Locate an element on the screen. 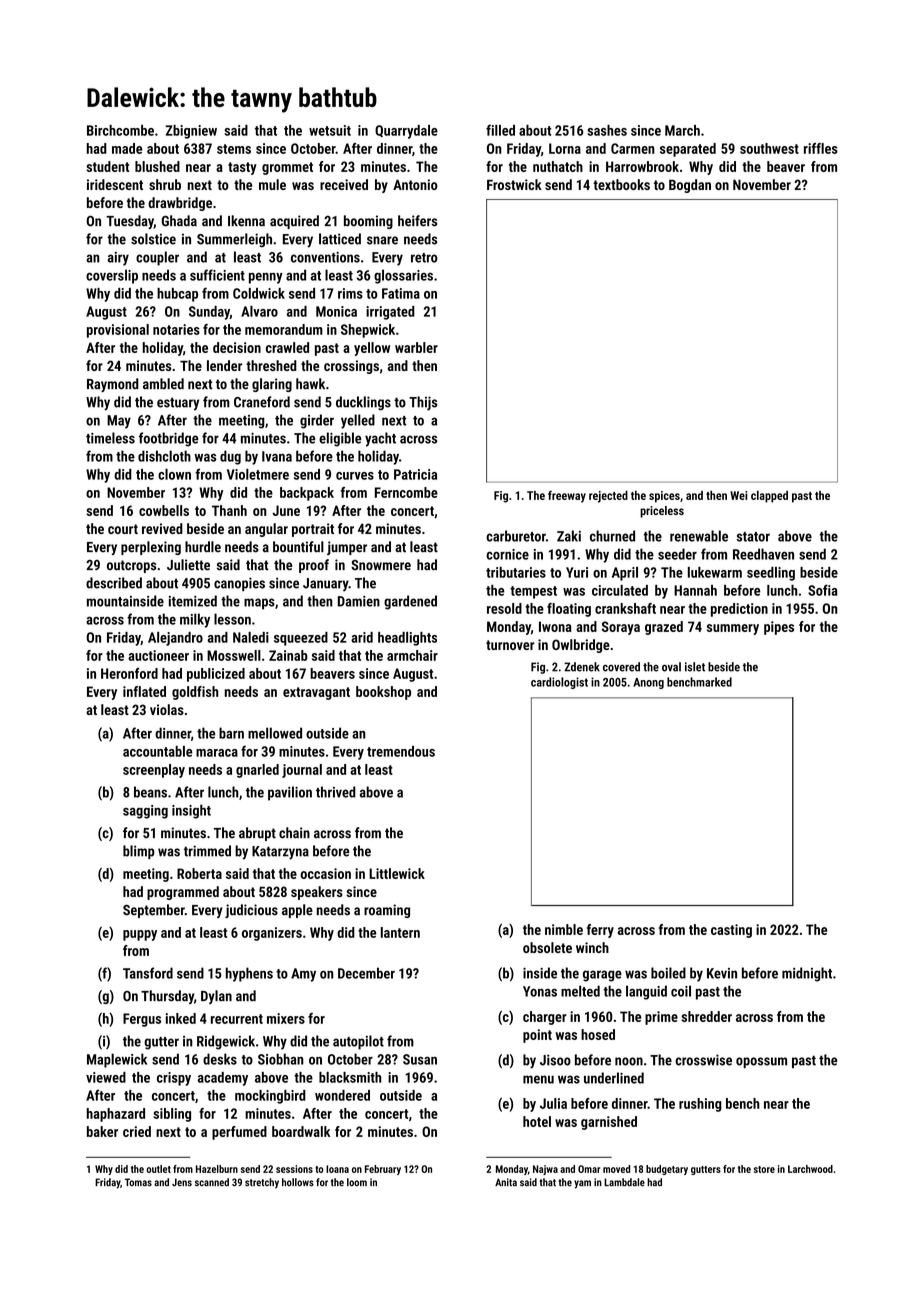 The width and height of the screenshot is (924, 1314). Quarrydale is located at coordinates (406, 132).
